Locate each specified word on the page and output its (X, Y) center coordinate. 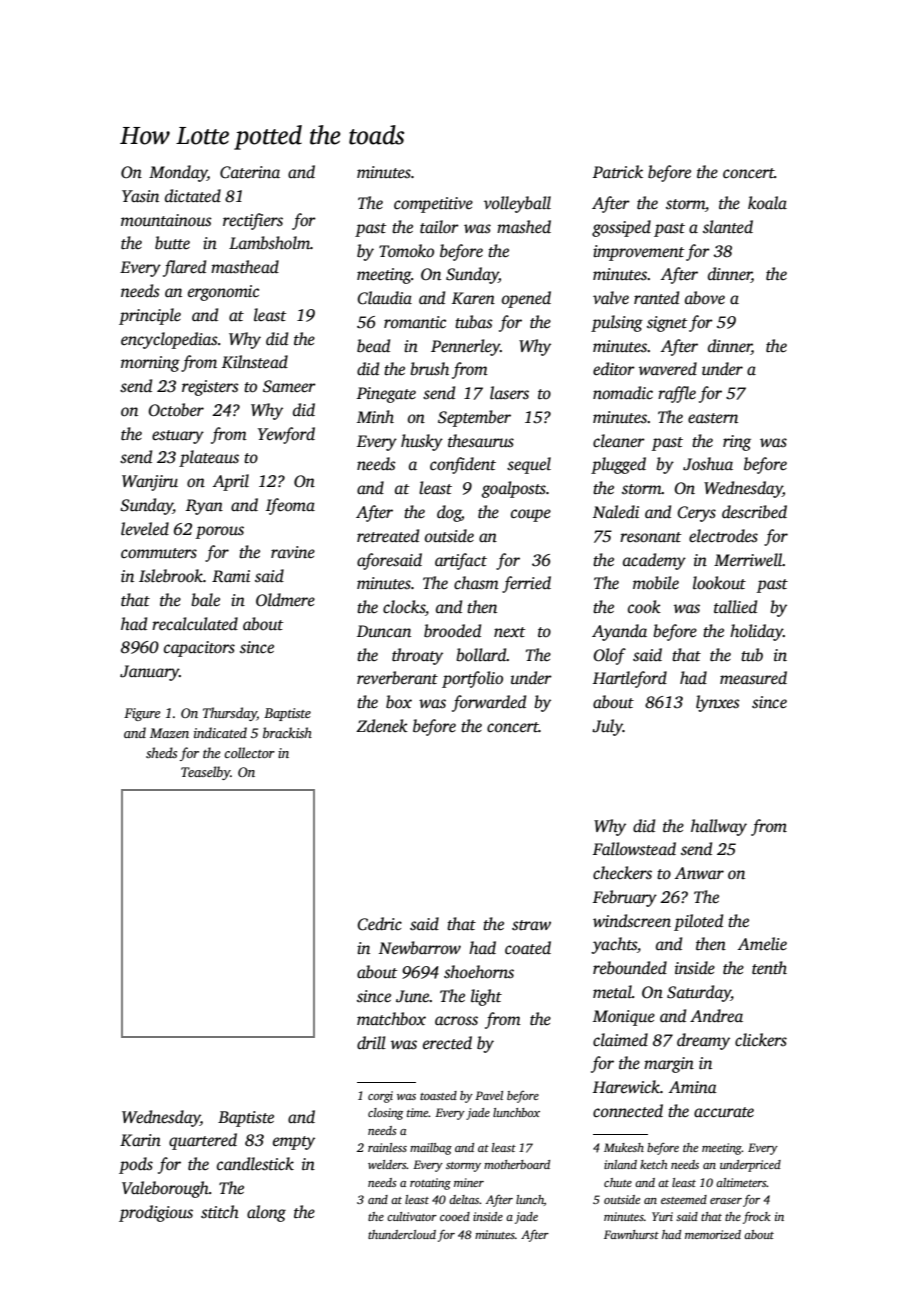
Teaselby (205, 773)
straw (531, 925)
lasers (509, 393)
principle (150, 316)
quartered (203, 1141)
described (754, 512)
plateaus (209, 458)
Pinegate (386, 395)
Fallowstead (634, 849)
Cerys (696, 514)
